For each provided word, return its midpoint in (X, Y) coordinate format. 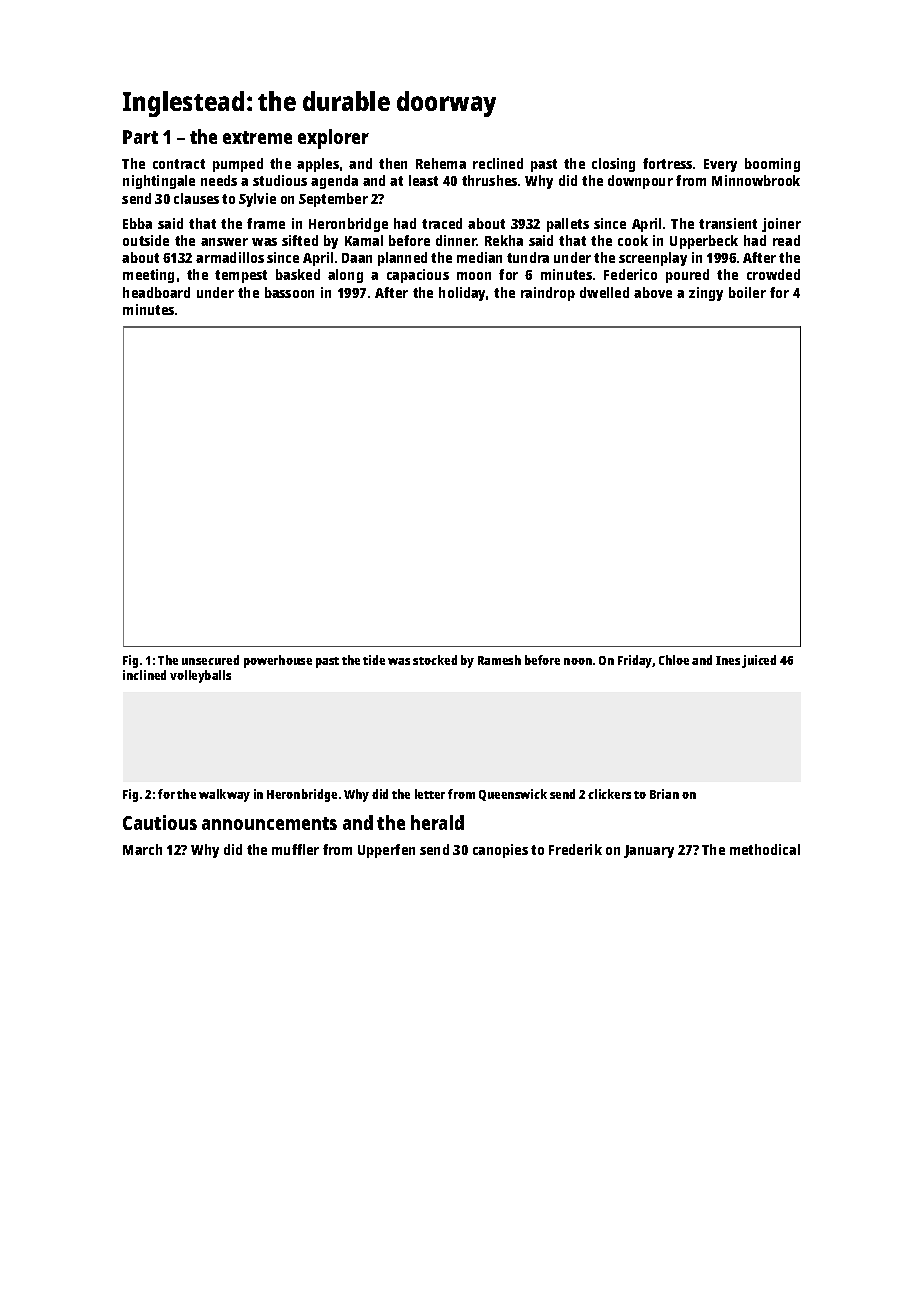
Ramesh (499, 660)
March (142, 849)
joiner (781, 225)
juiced (759, 661)
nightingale (159, 182)
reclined (498, 163)
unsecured (210, 660)
